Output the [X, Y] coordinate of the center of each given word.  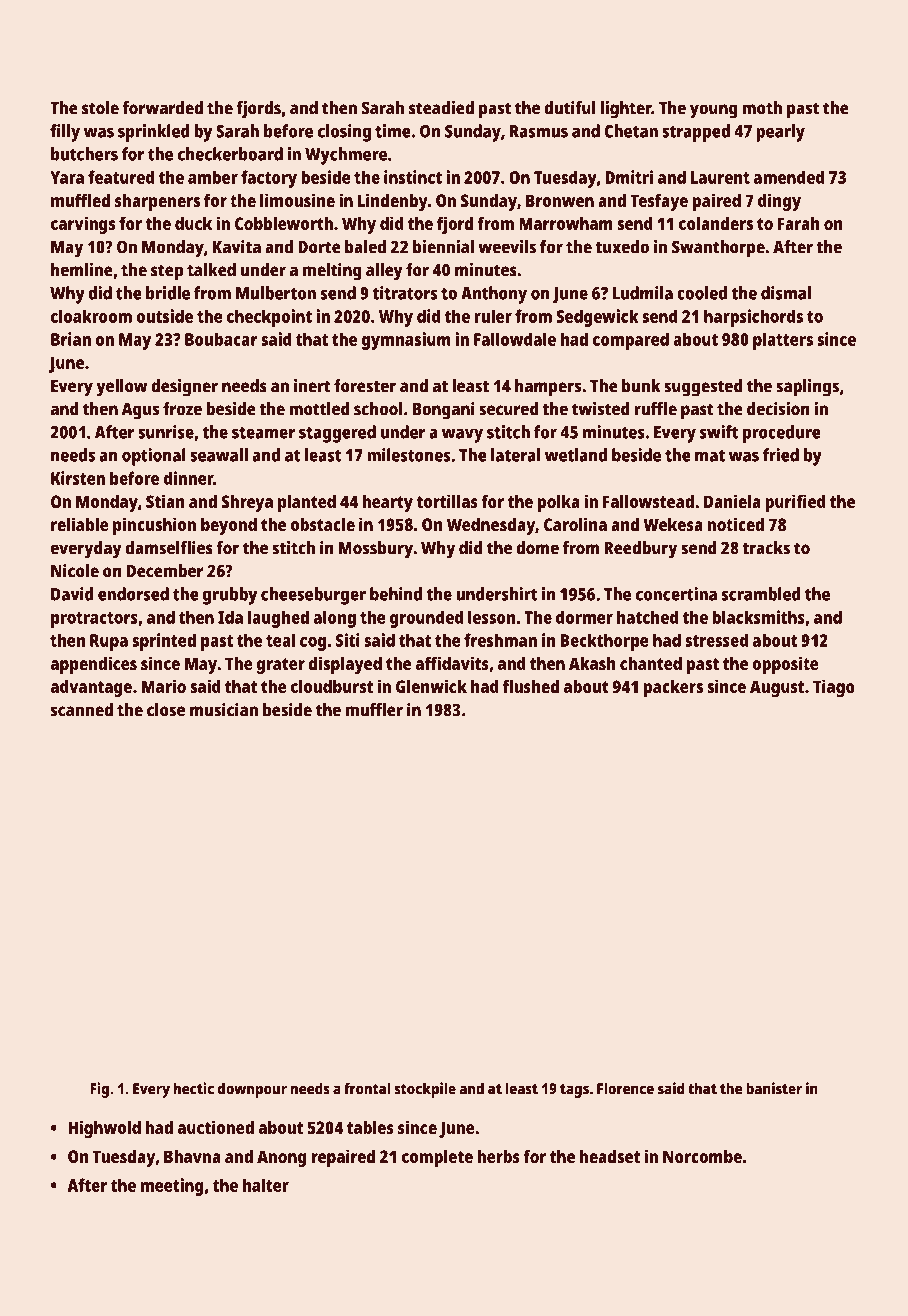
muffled [80, 200]
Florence [625, 1088]
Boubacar [221, 339]
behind [396, 594]
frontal [367, 1088]
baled [365, 247]
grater [281, 666]
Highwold [104, 1129]
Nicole [75, 571]
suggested [703, 388]
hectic [194, 1088]
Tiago [834, 688]
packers [673, 688]
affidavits [452, 663]
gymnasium [406, 341]
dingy [779, 202]
